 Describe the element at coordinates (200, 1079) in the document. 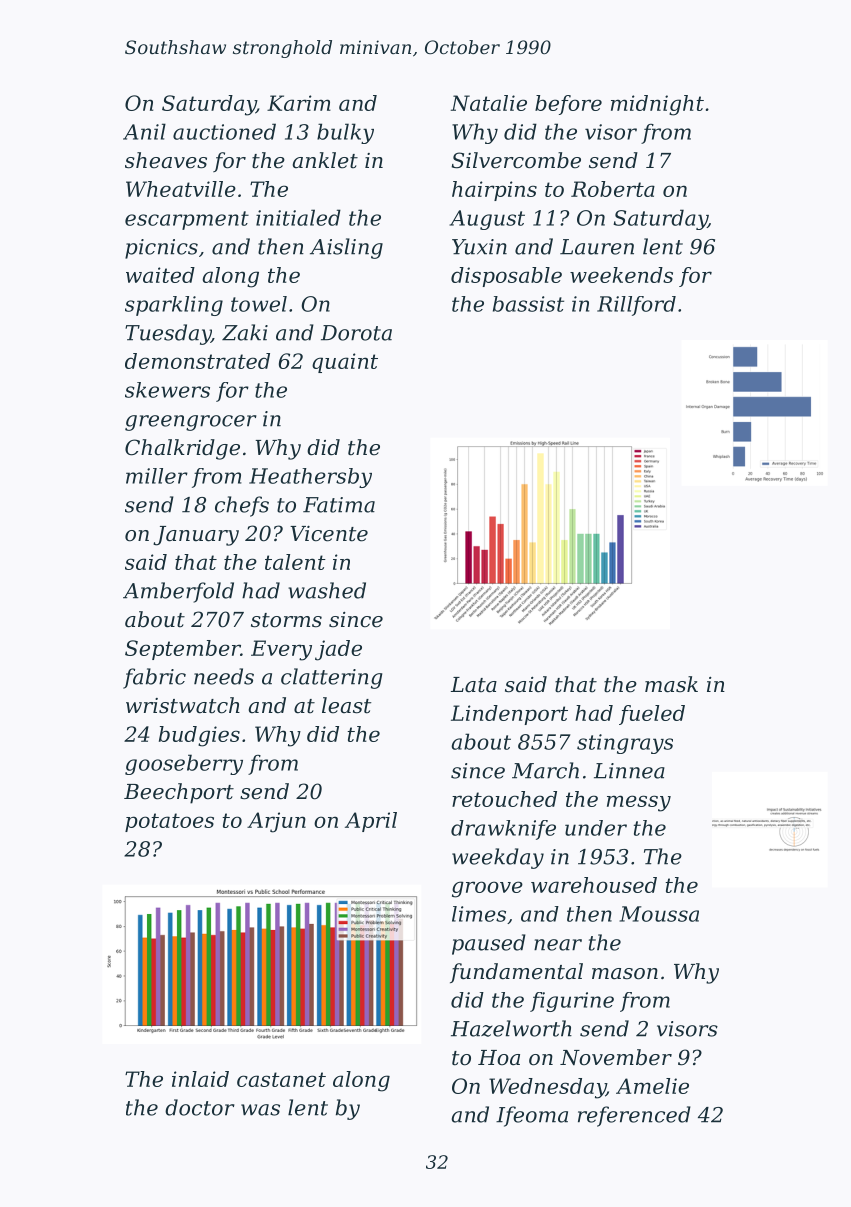

I see `inlaid` at that location.
